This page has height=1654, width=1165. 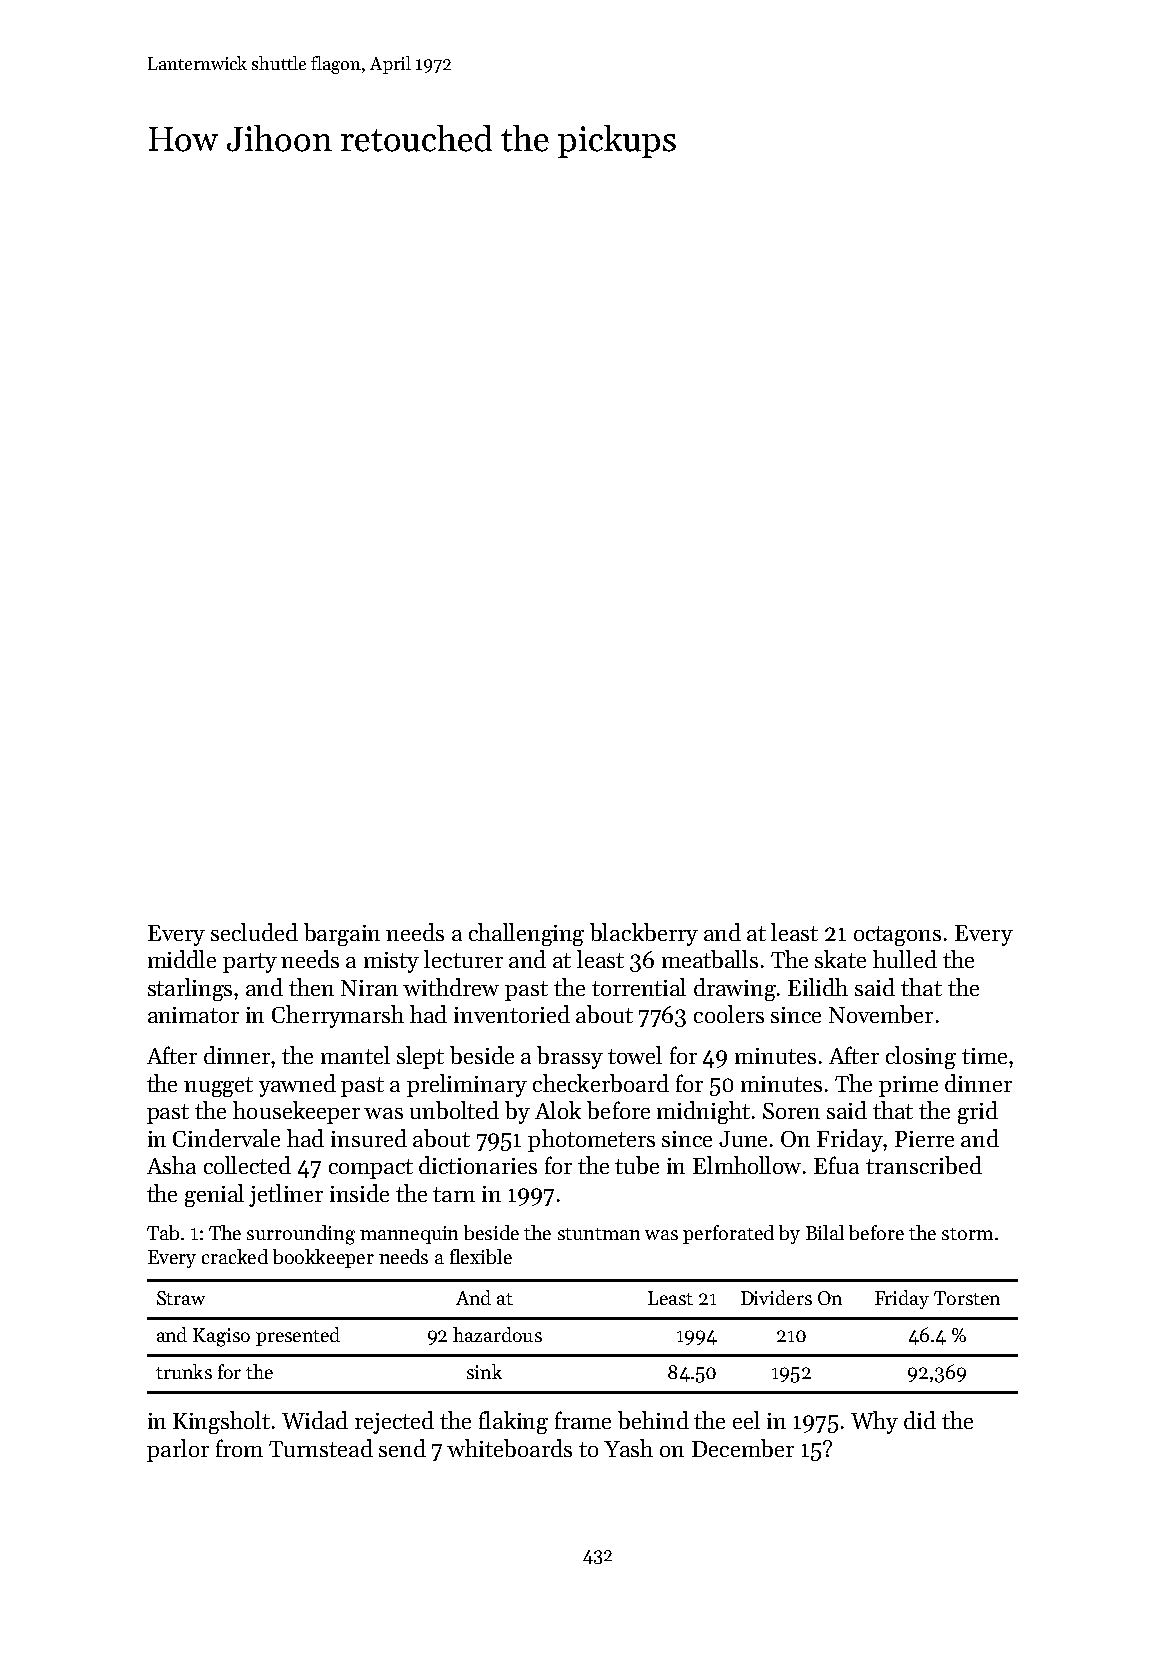 What do you see at coordinates (735, 989) in the page?
I see `drawing` at bounding box center [735, 989].
